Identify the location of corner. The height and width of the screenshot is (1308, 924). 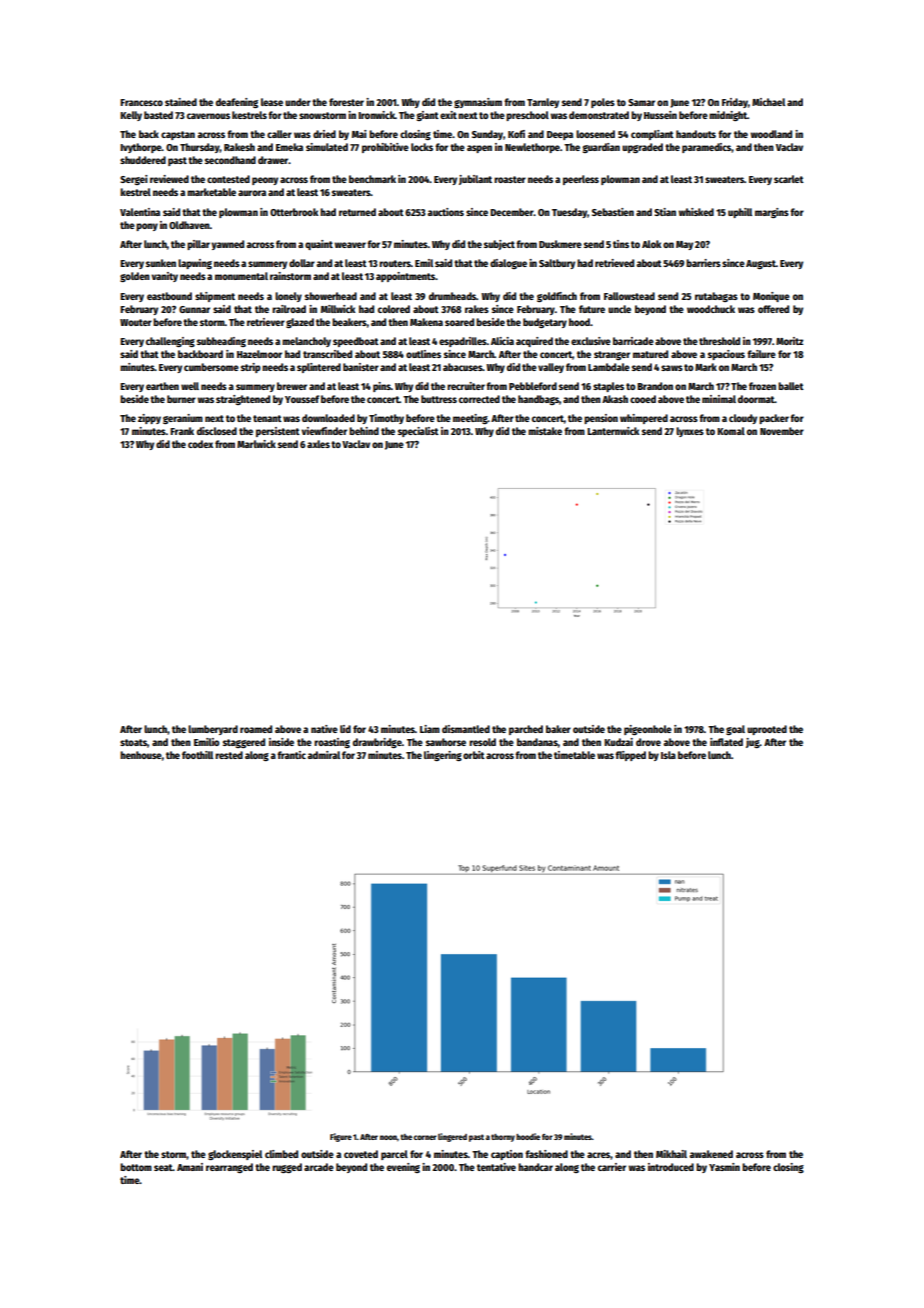
(425, 1137).
